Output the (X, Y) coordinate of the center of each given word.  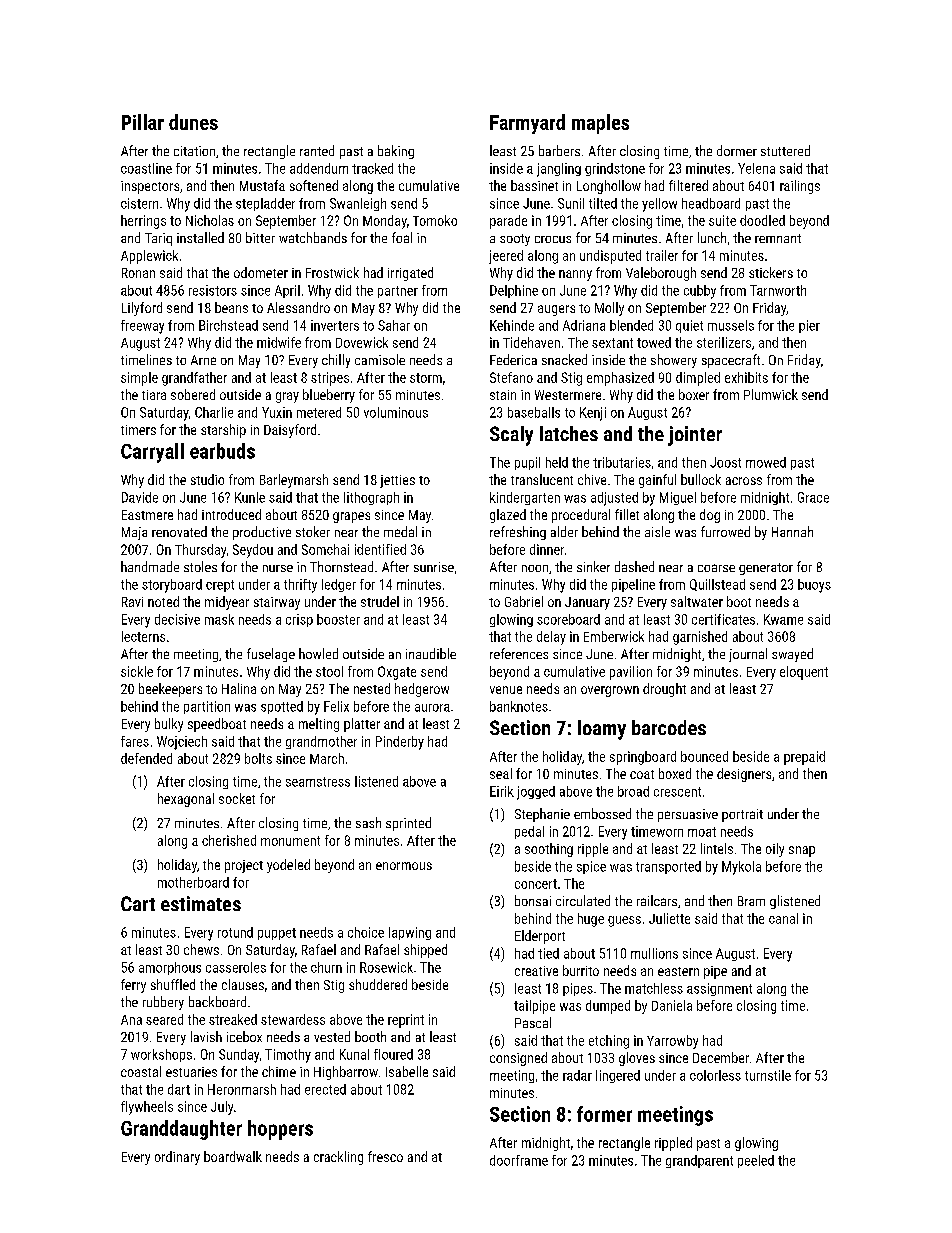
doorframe (519, 1160)
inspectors (150, 187)
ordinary (177, 1158)
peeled (756, 1161)
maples (600, 124)
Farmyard (527, 124)
